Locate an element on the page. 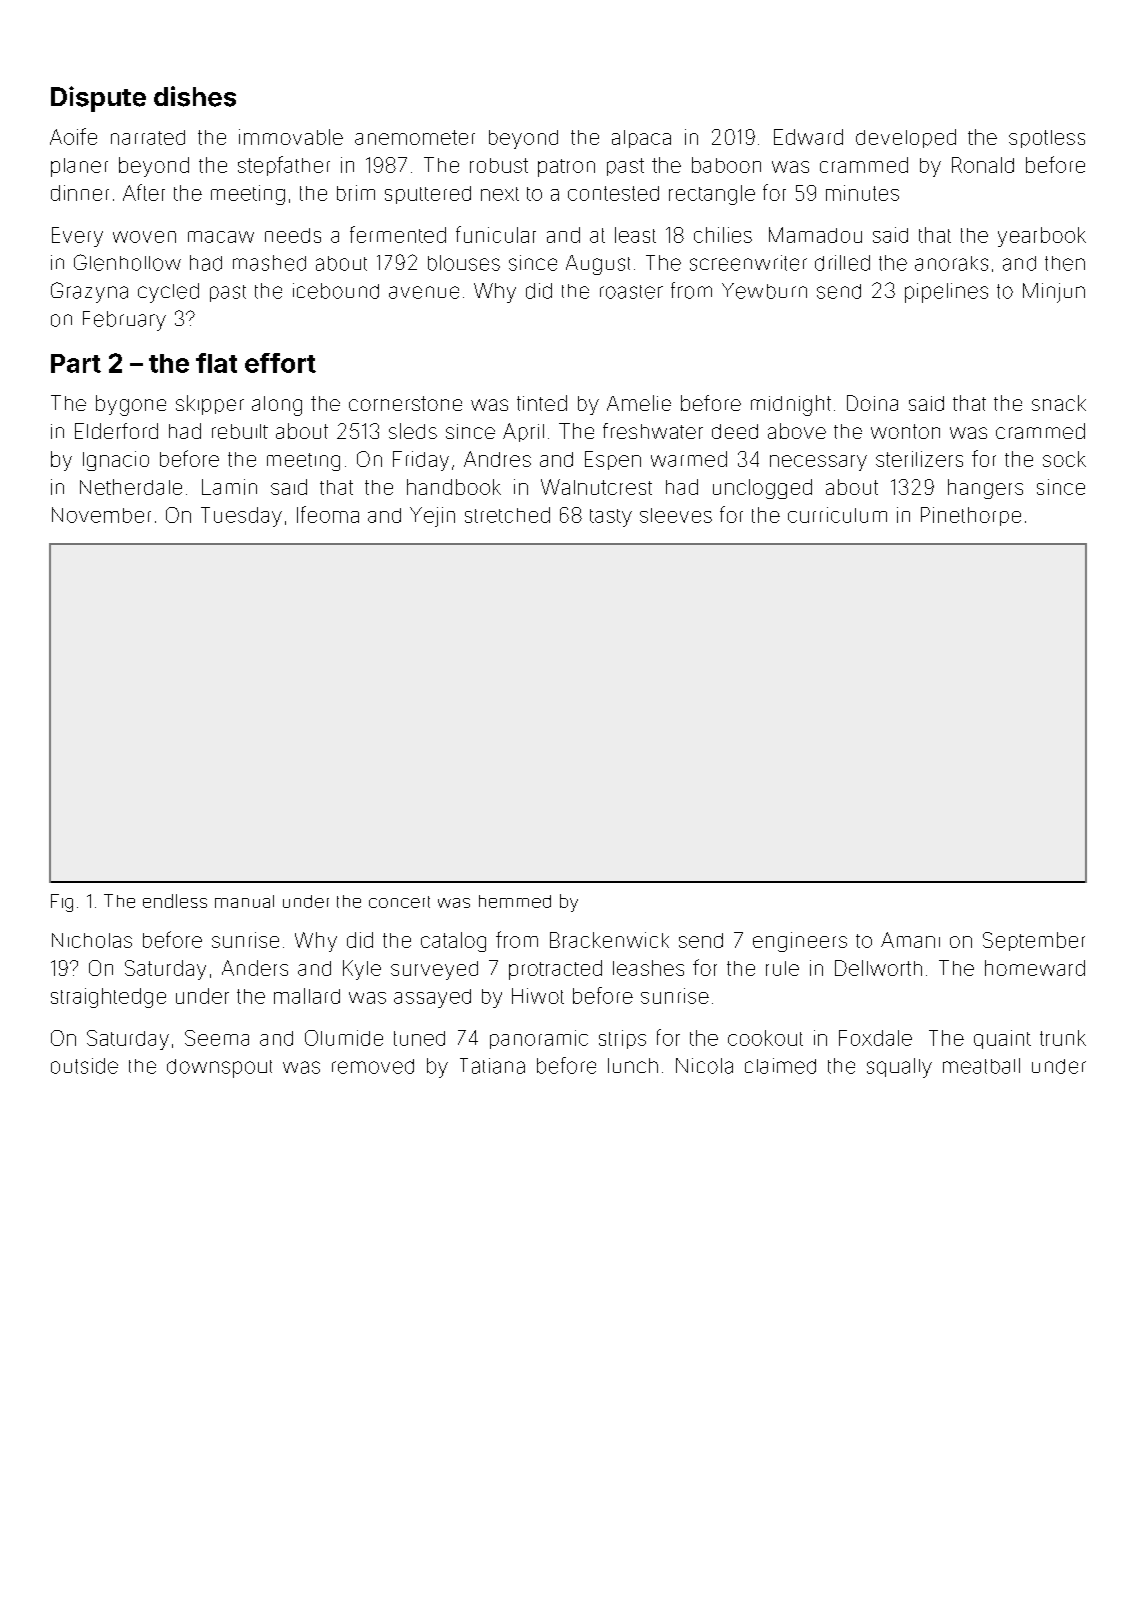 The image size is (1136, 1606). November is located at coordinates (101, 515).
